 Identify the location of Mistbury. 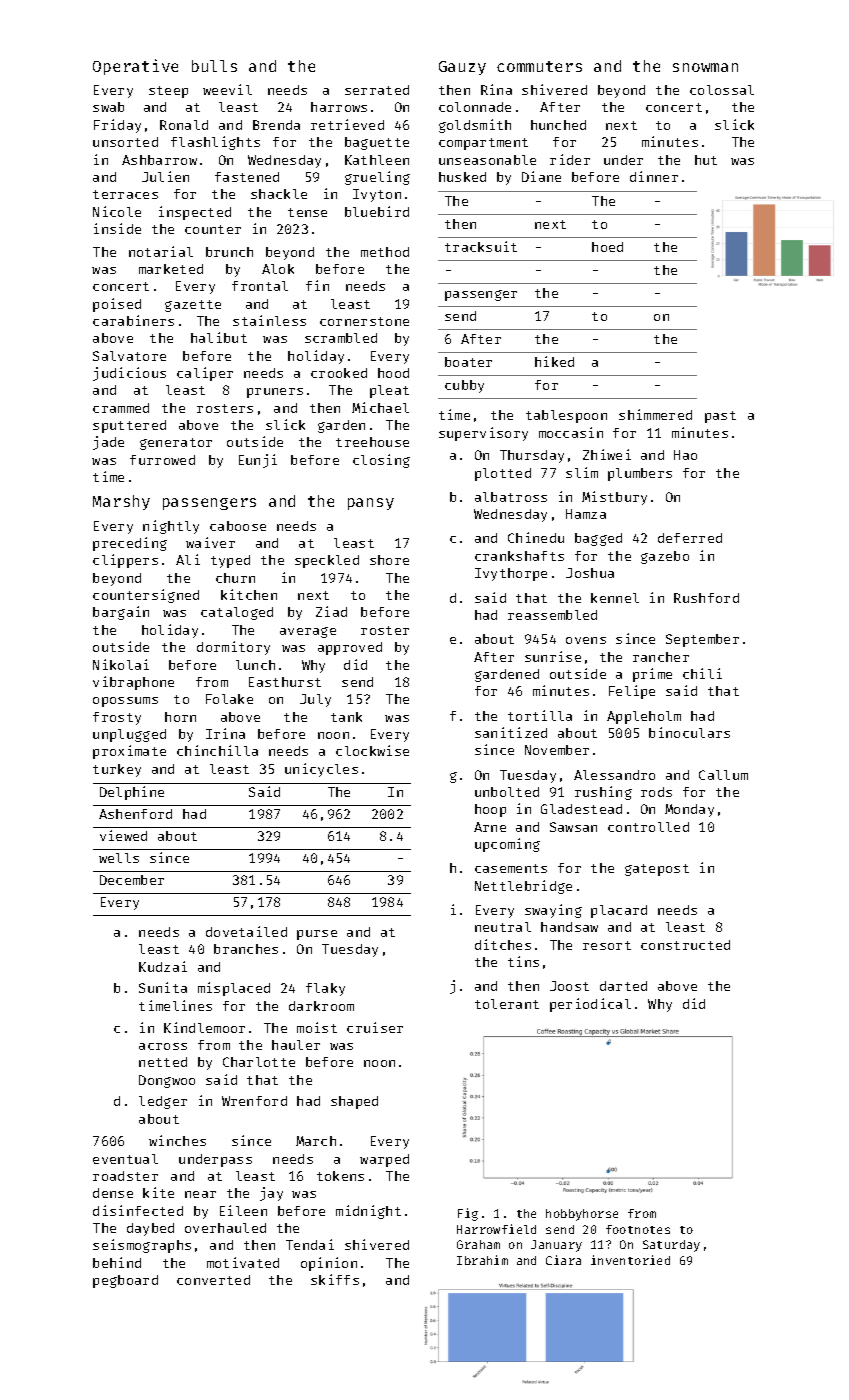
(614, 498).
